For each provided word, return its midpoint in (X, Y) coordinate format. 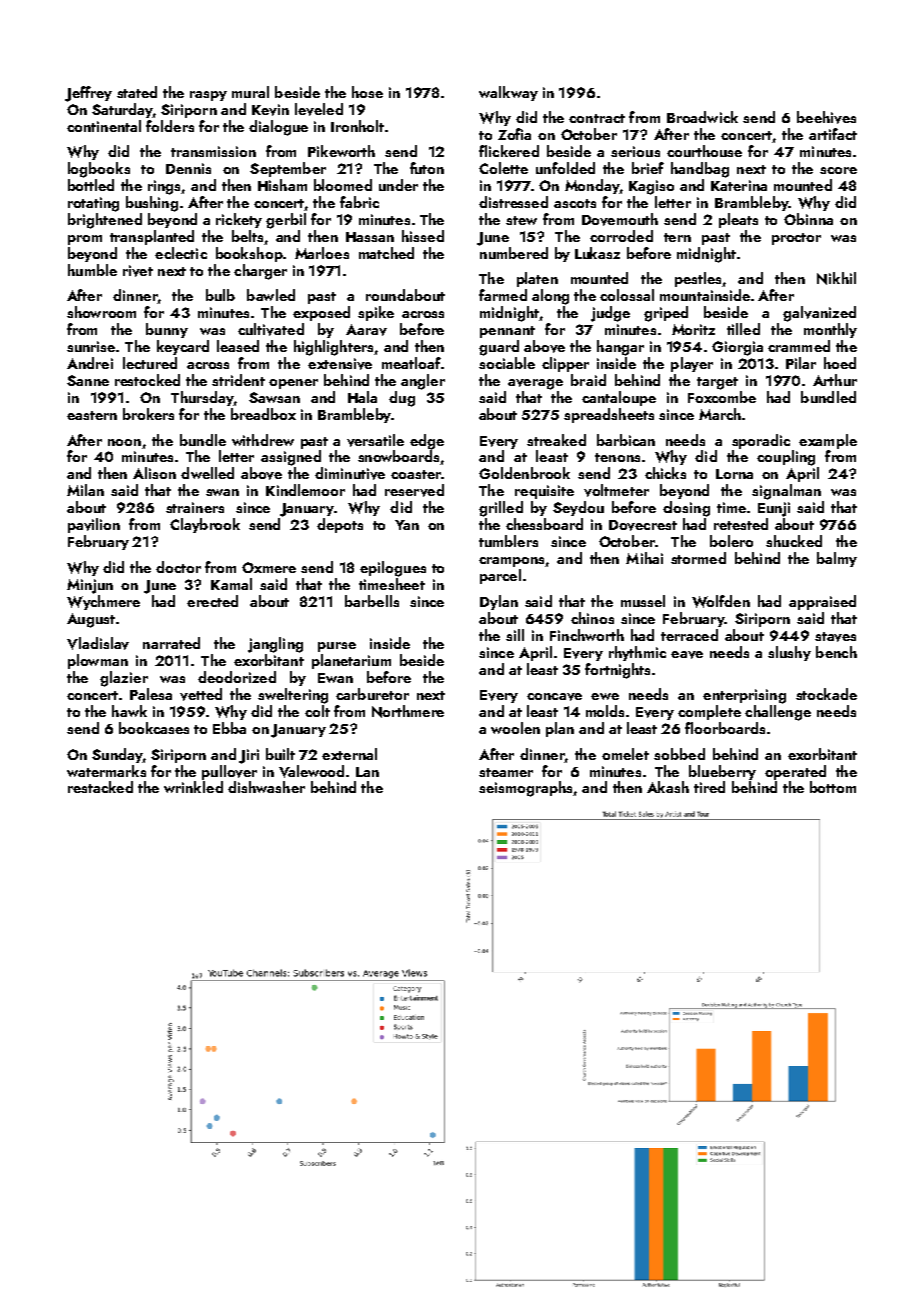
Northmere (408, 711)
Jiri (249, 756)
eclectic (181, 253)
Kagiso (651, 187)
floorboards (725, 728)
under (398, 185)
